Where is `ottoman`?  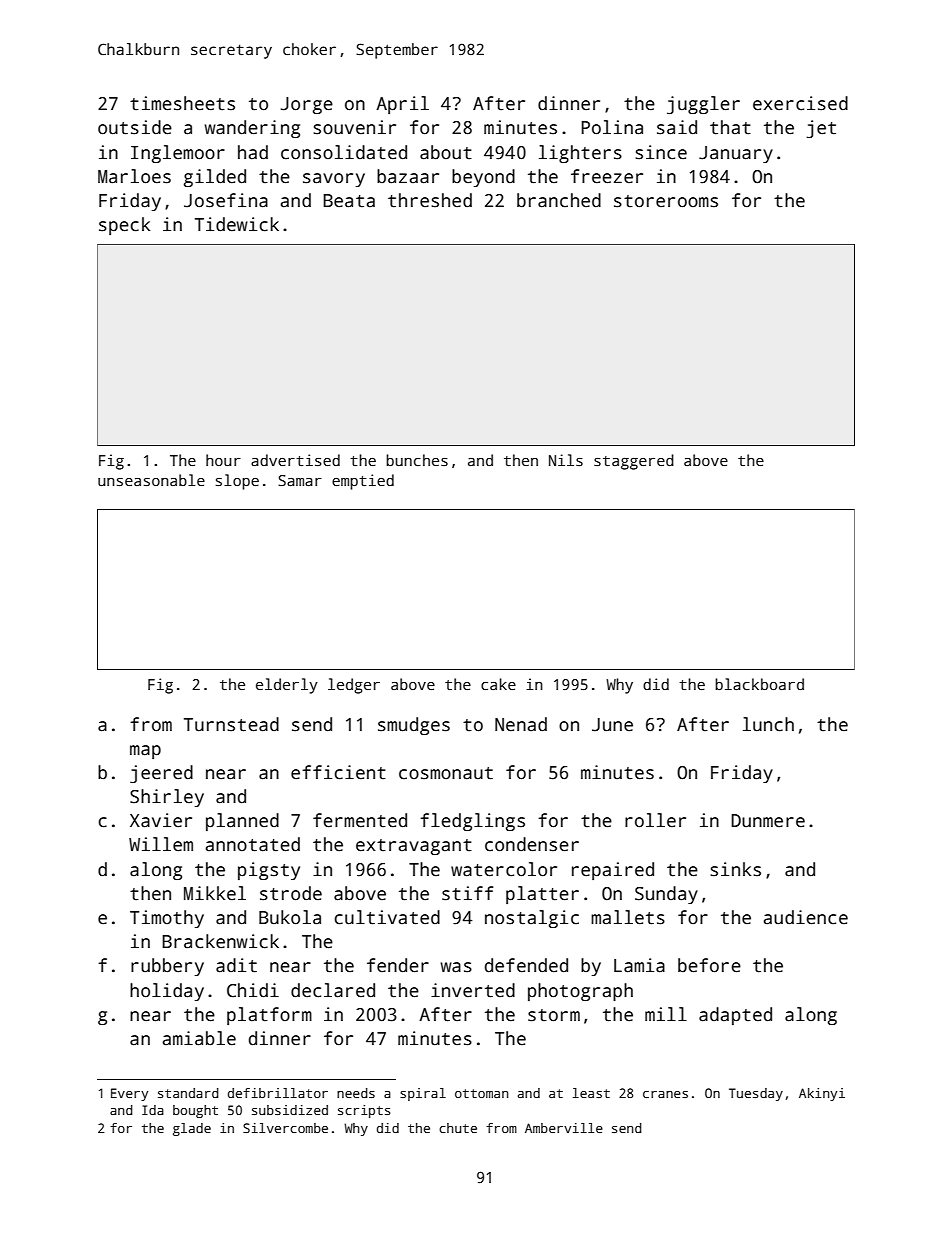 ottoman is located at coordinates (481, 1093).
